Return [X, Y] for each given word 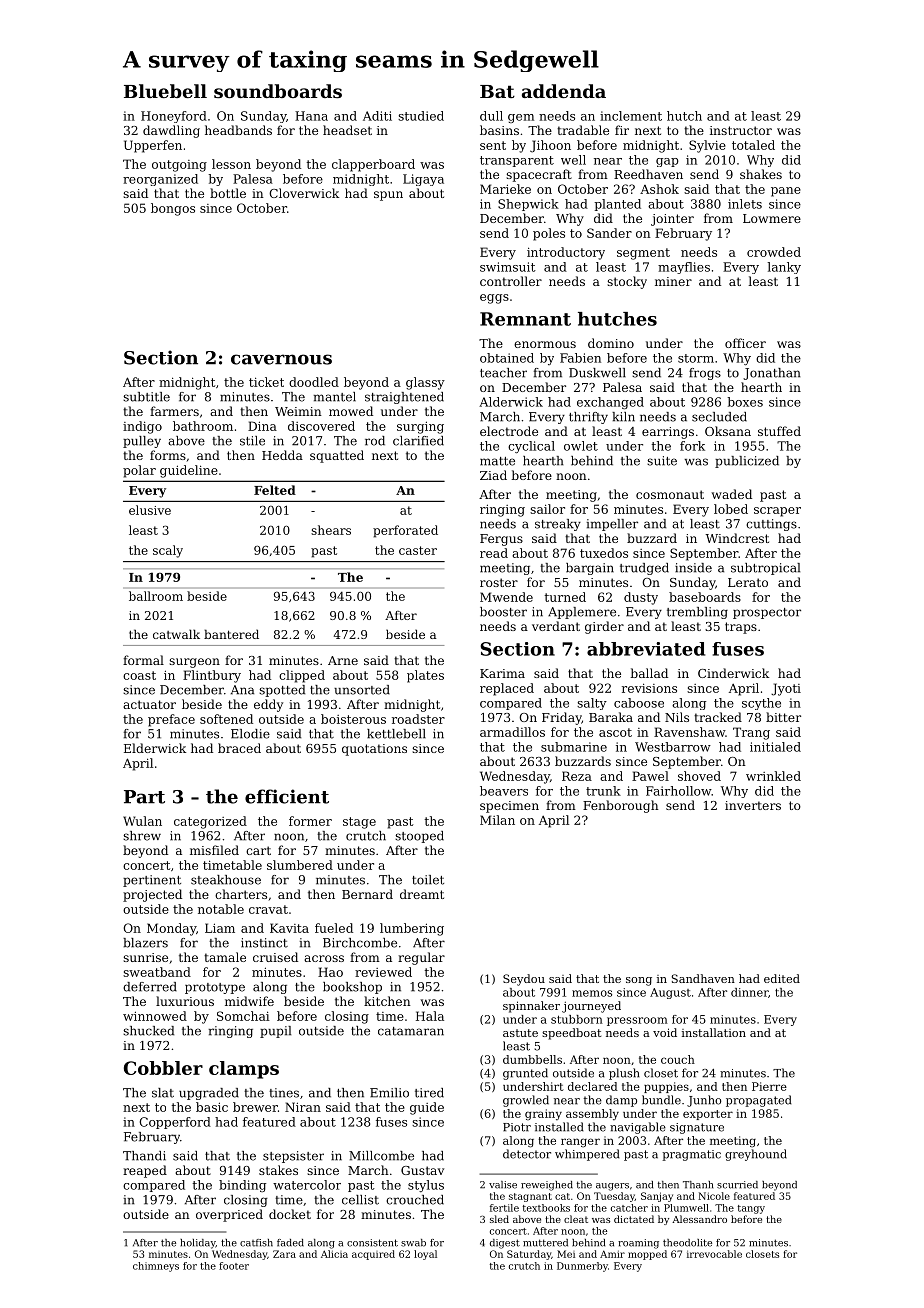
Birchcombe [360, 943]
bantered [231, 634]
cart [258, 850]
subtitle [146, 397]
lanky [784, 268]
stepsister [293, 1157]
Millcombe [381, 1156]
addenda [564, 91]
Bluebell [165, 91]
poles [549, 234]
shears [331, 530]
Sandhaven [703, 978]
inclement [631, 116]
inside [693, 568]
